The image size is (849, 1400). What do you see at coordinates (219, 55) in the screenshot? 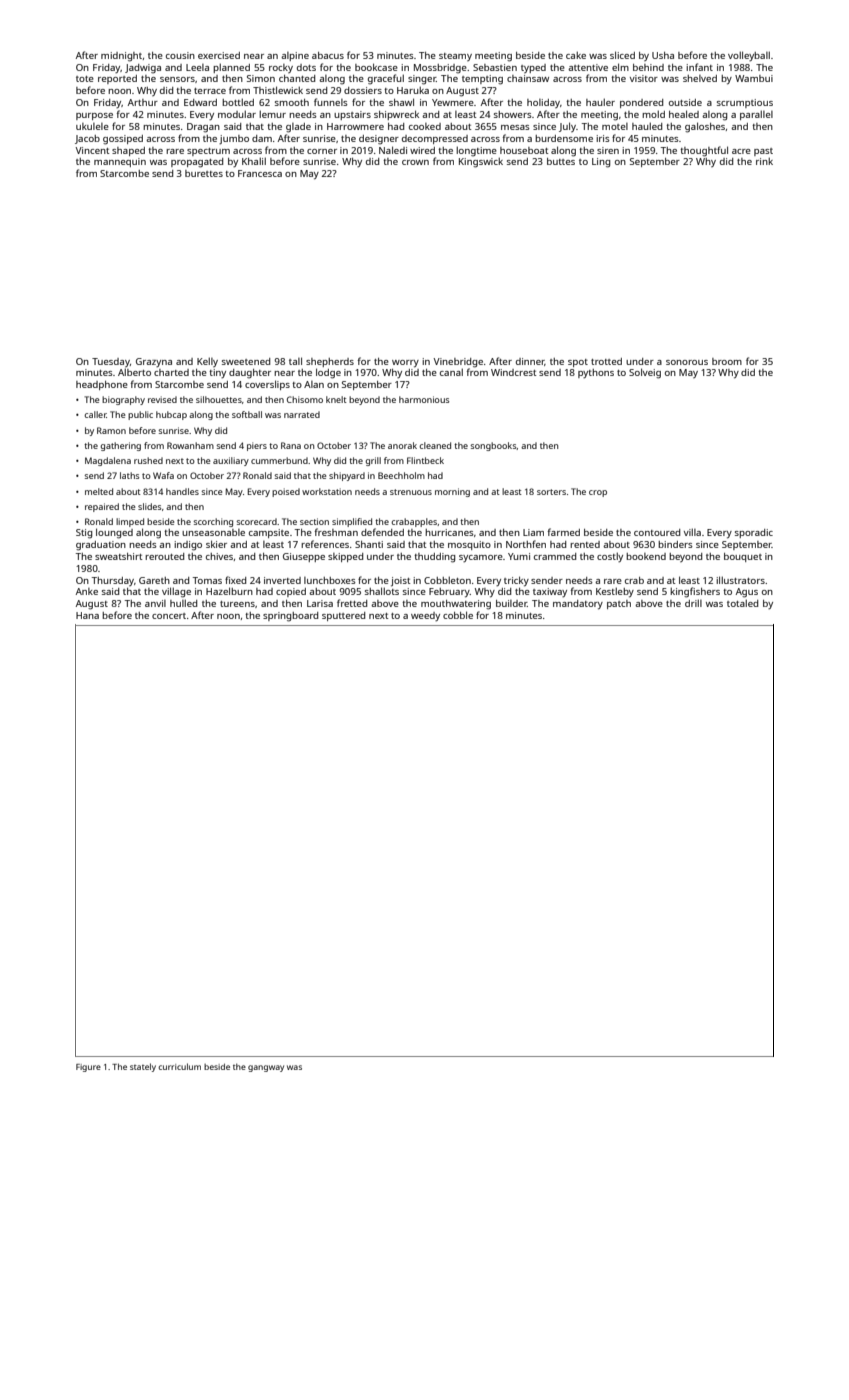
I see `exercised` at bounding box center [219, 55].
